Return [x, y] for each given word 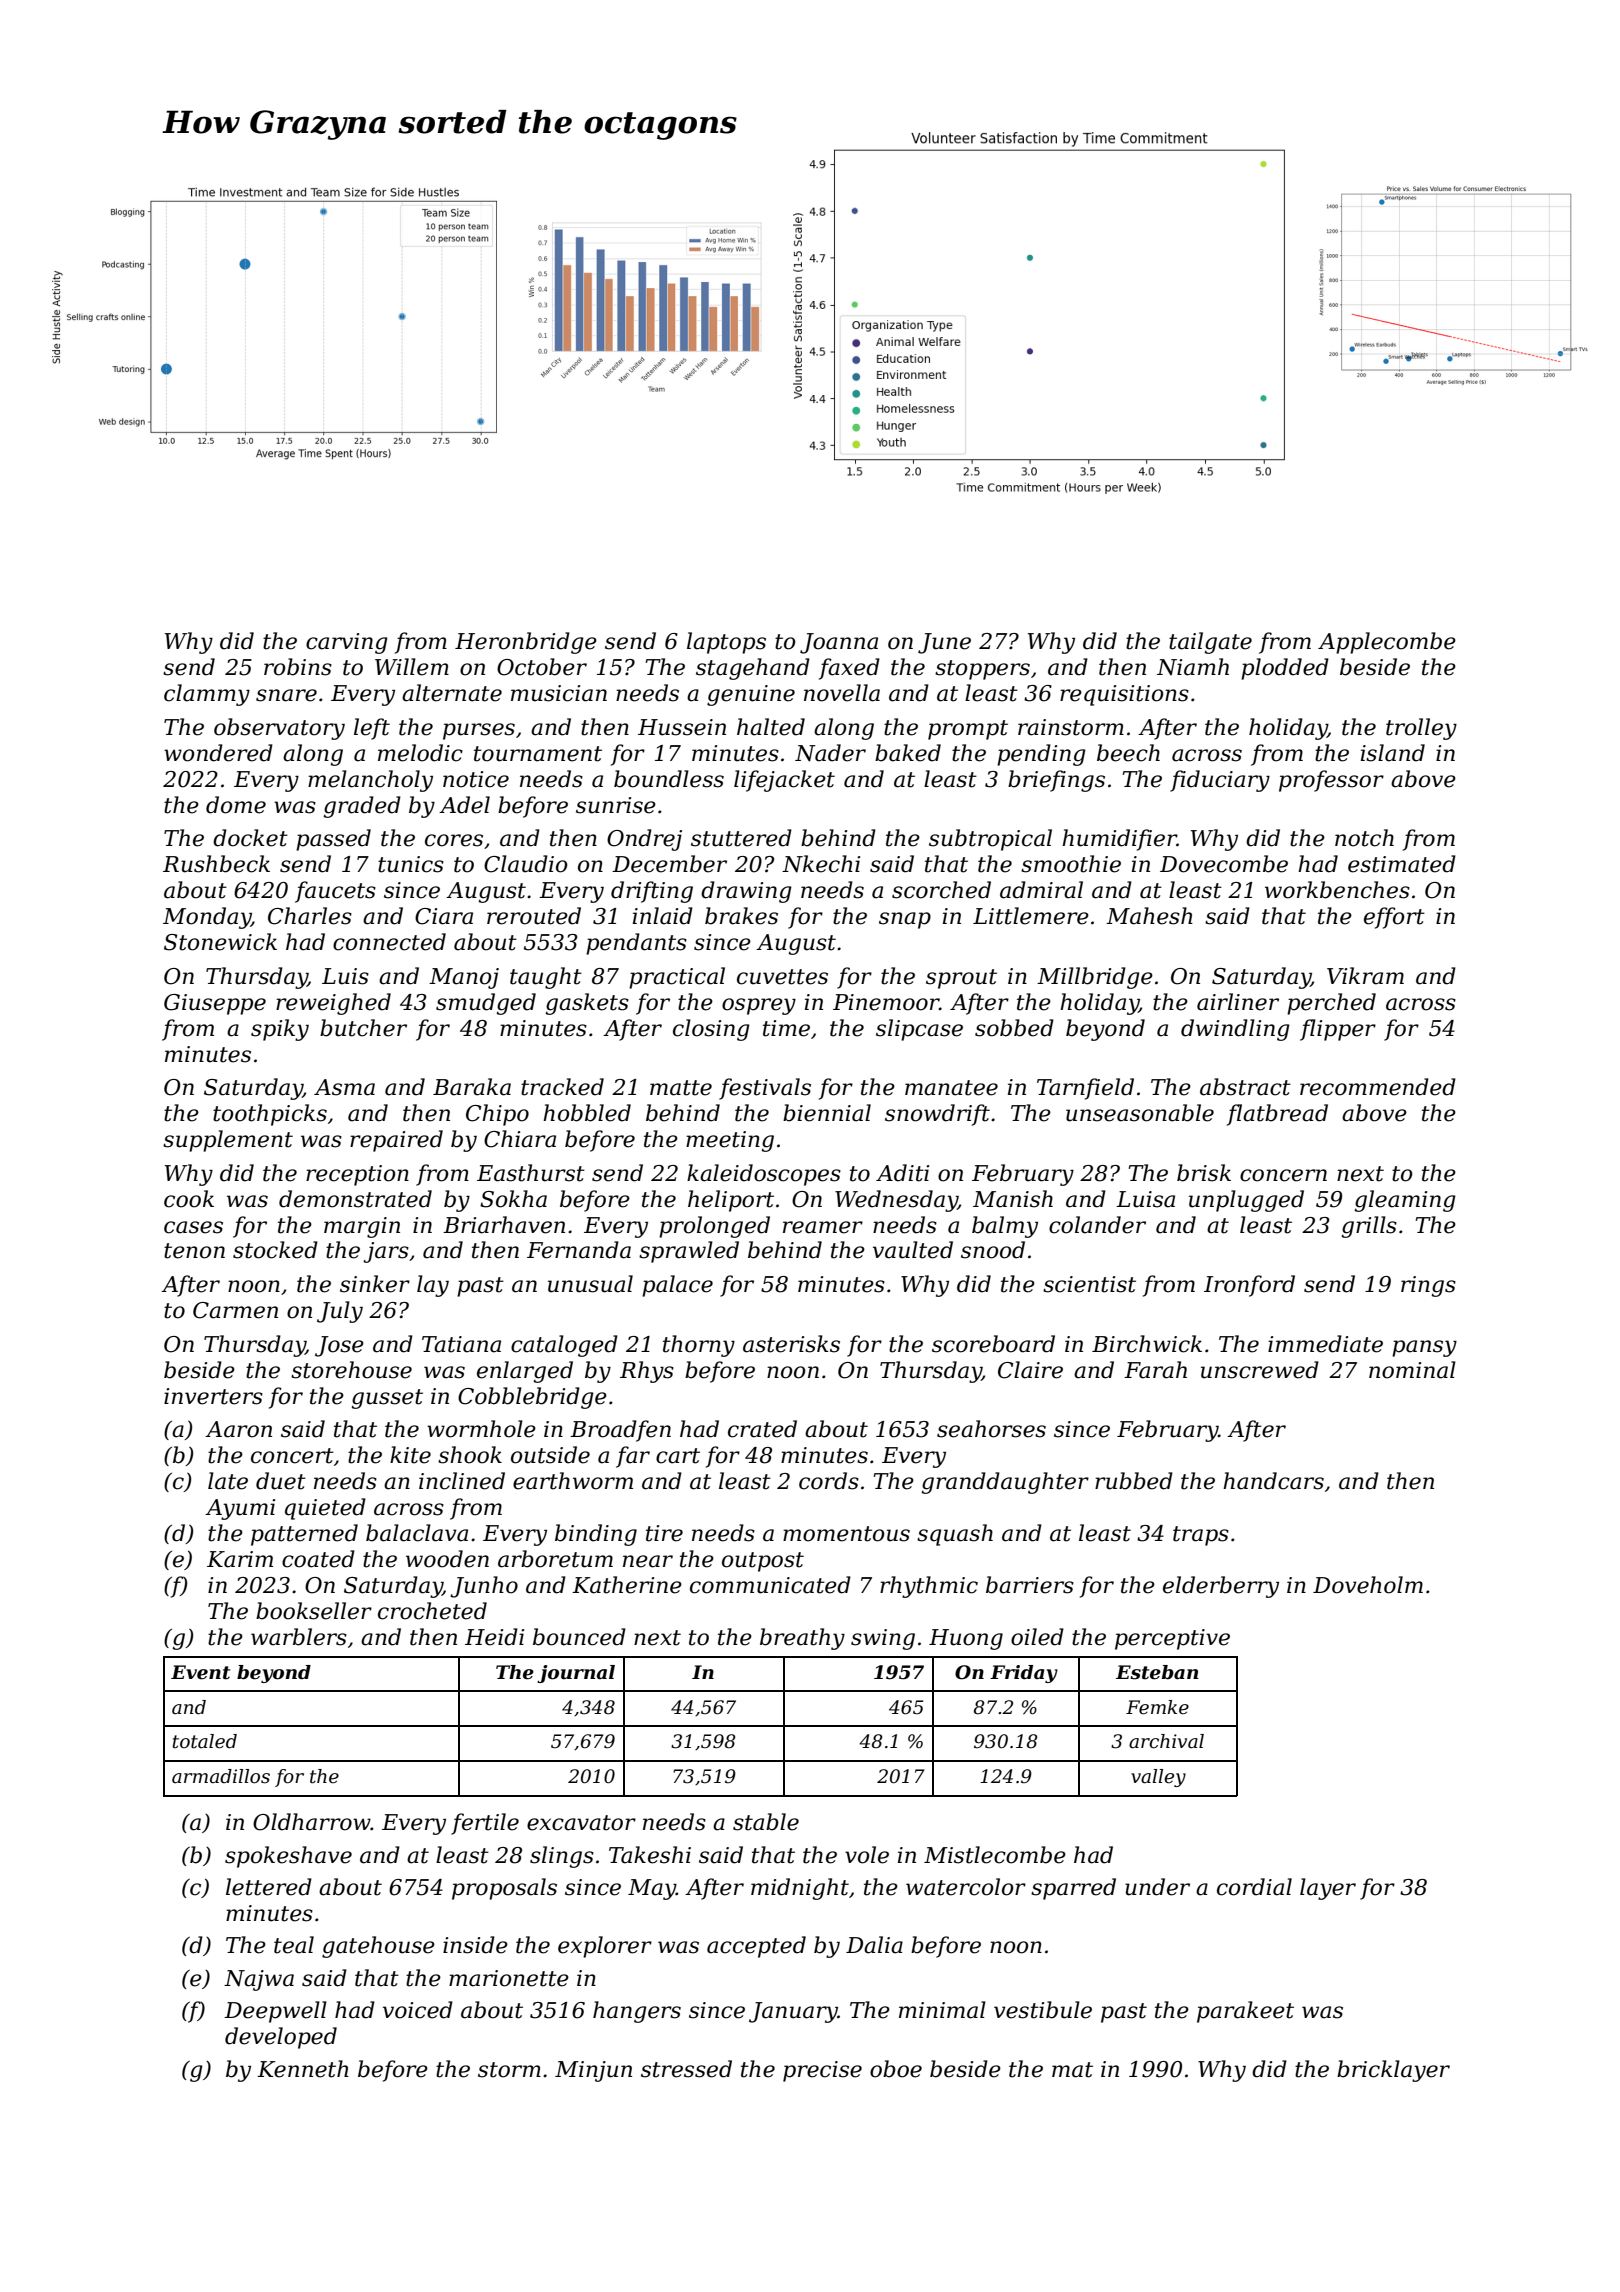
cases [193, 1227]
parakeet [1245, 2012]
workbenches [1337, 890]
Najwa [259, 1980]
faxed [849, 669]
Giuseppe [215, 1004]
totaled [205, 1741]
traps [1201, 1536]
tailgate [1210, 643]
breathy [802, 1639]
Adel [464, 805]
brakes [741, 916]
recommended [1378, 1087]
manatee [951, 1088]
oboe [896, 2069]
